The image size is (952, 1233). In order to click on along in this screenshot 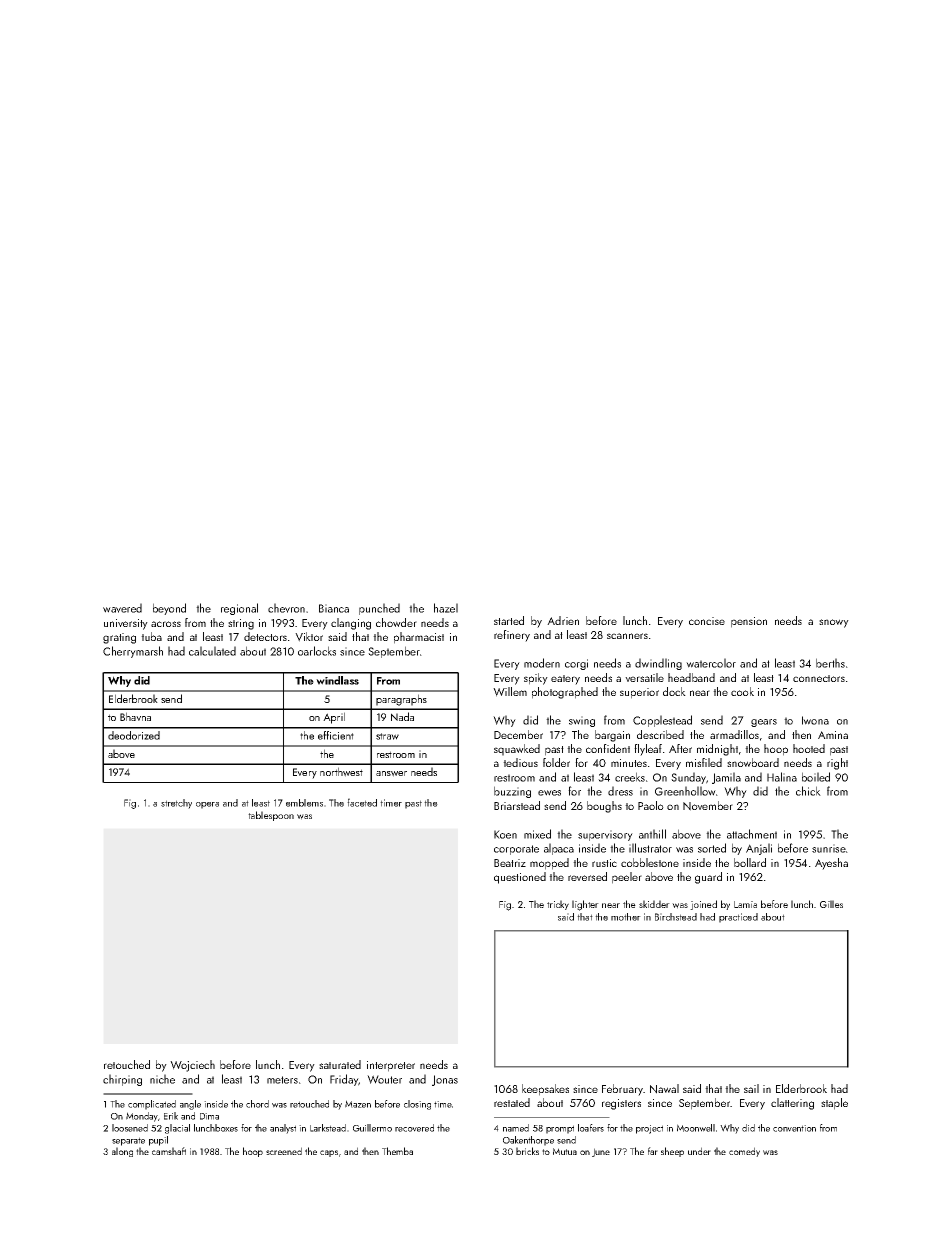, I will do `click(122, 1152)`.
